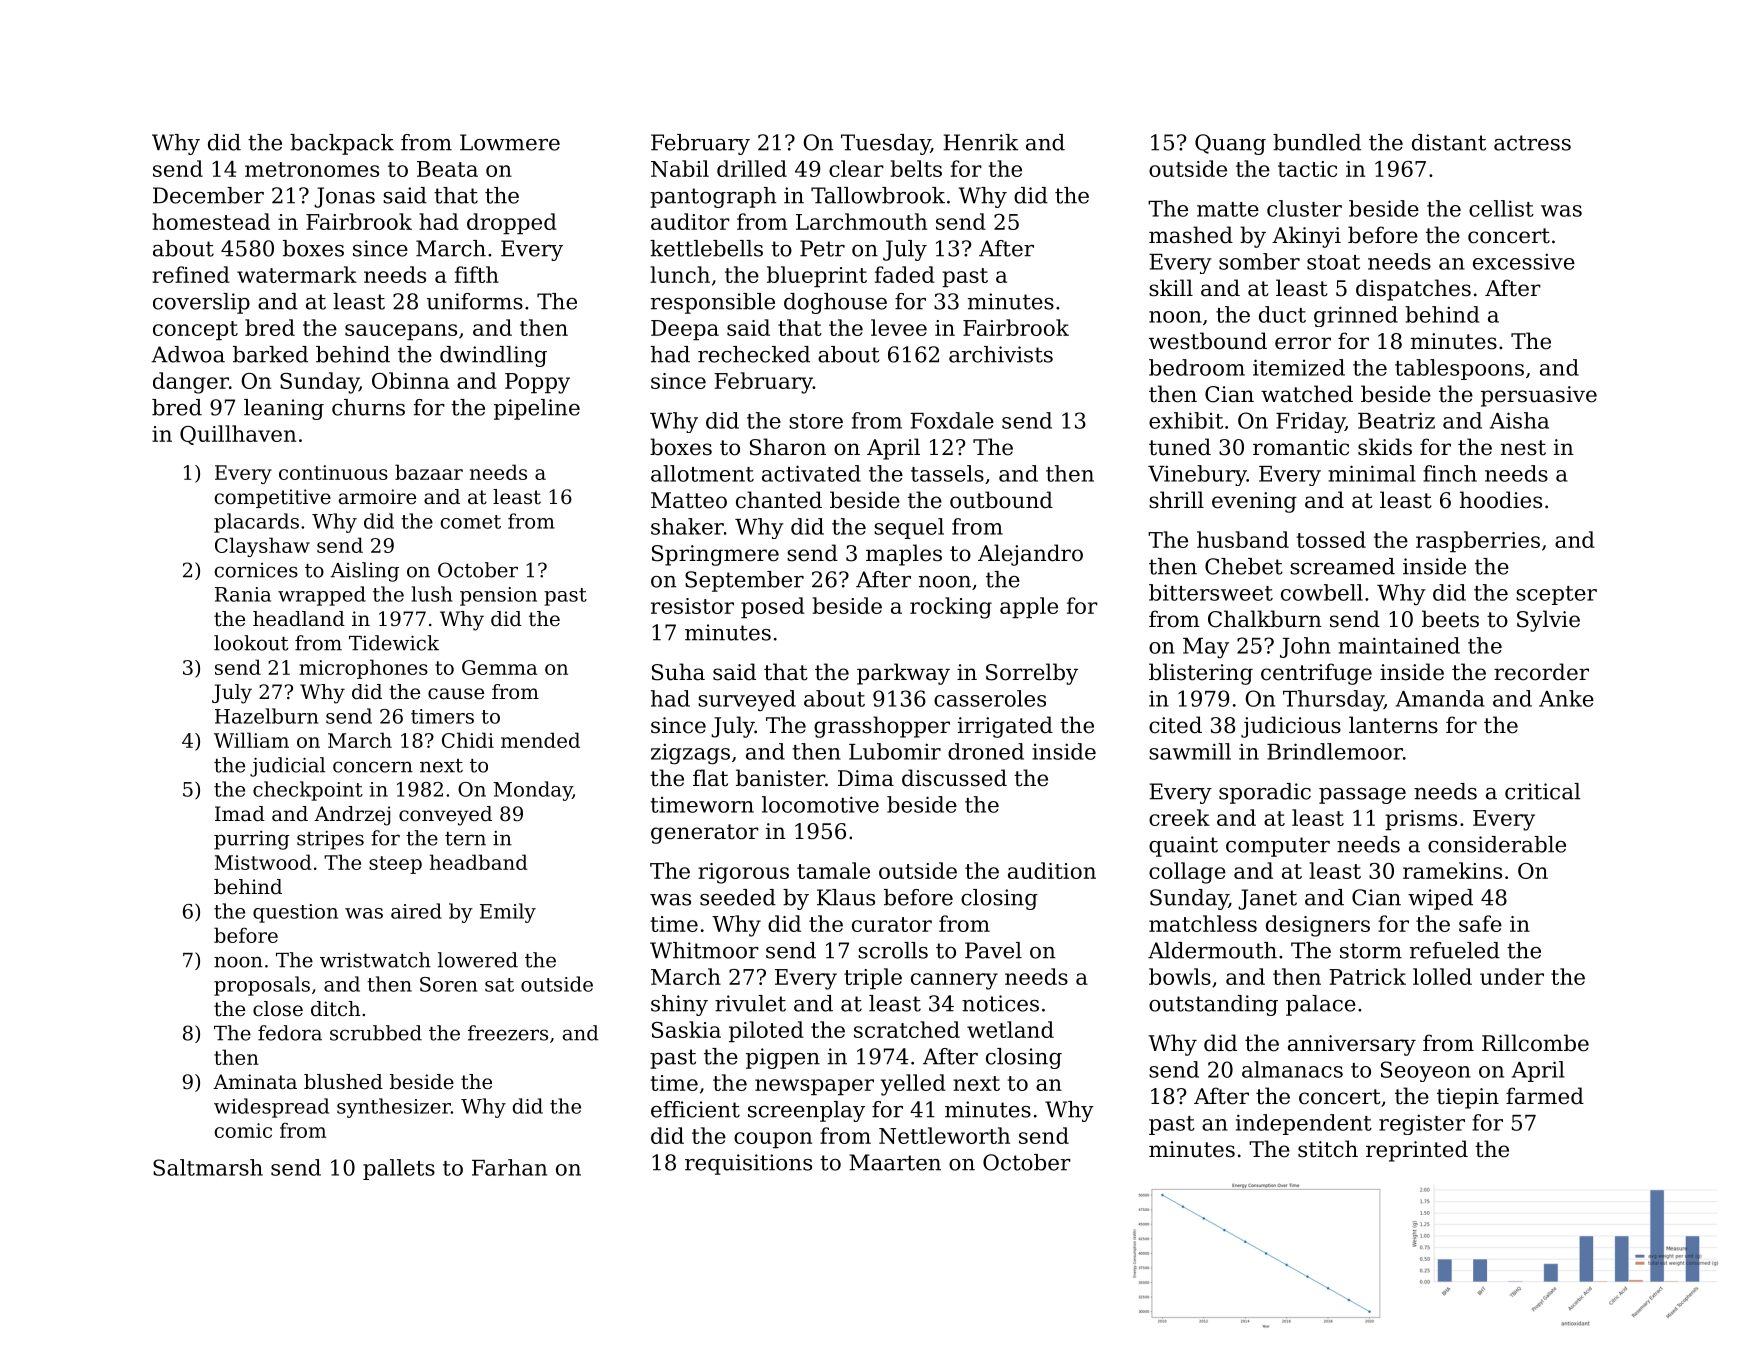 This document has width=1750, height=1352. I want to click on Maarten, so click(895, 1162).
